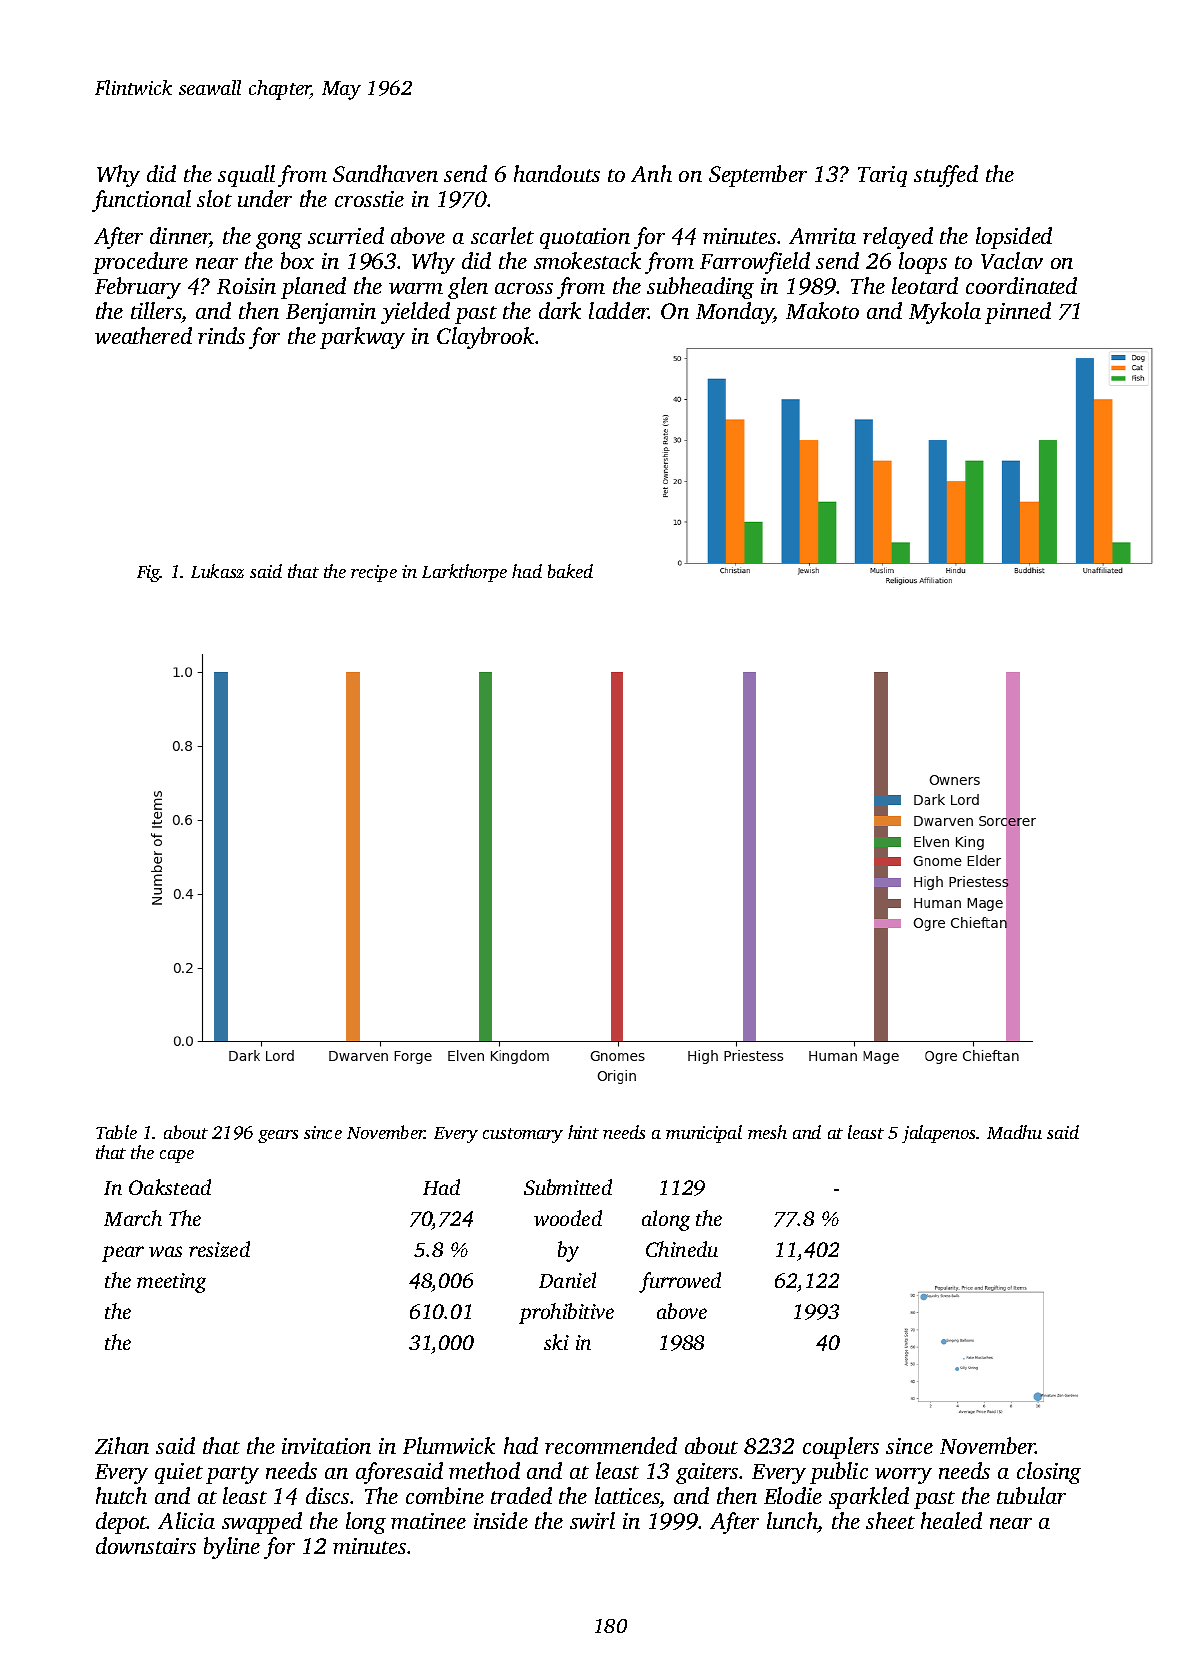 The height and width of the screenshot is (1678, 1187). What do you see at coordinates (570, 571) in the screenshot?
I see `baked` at bounding box center [570, 571].
